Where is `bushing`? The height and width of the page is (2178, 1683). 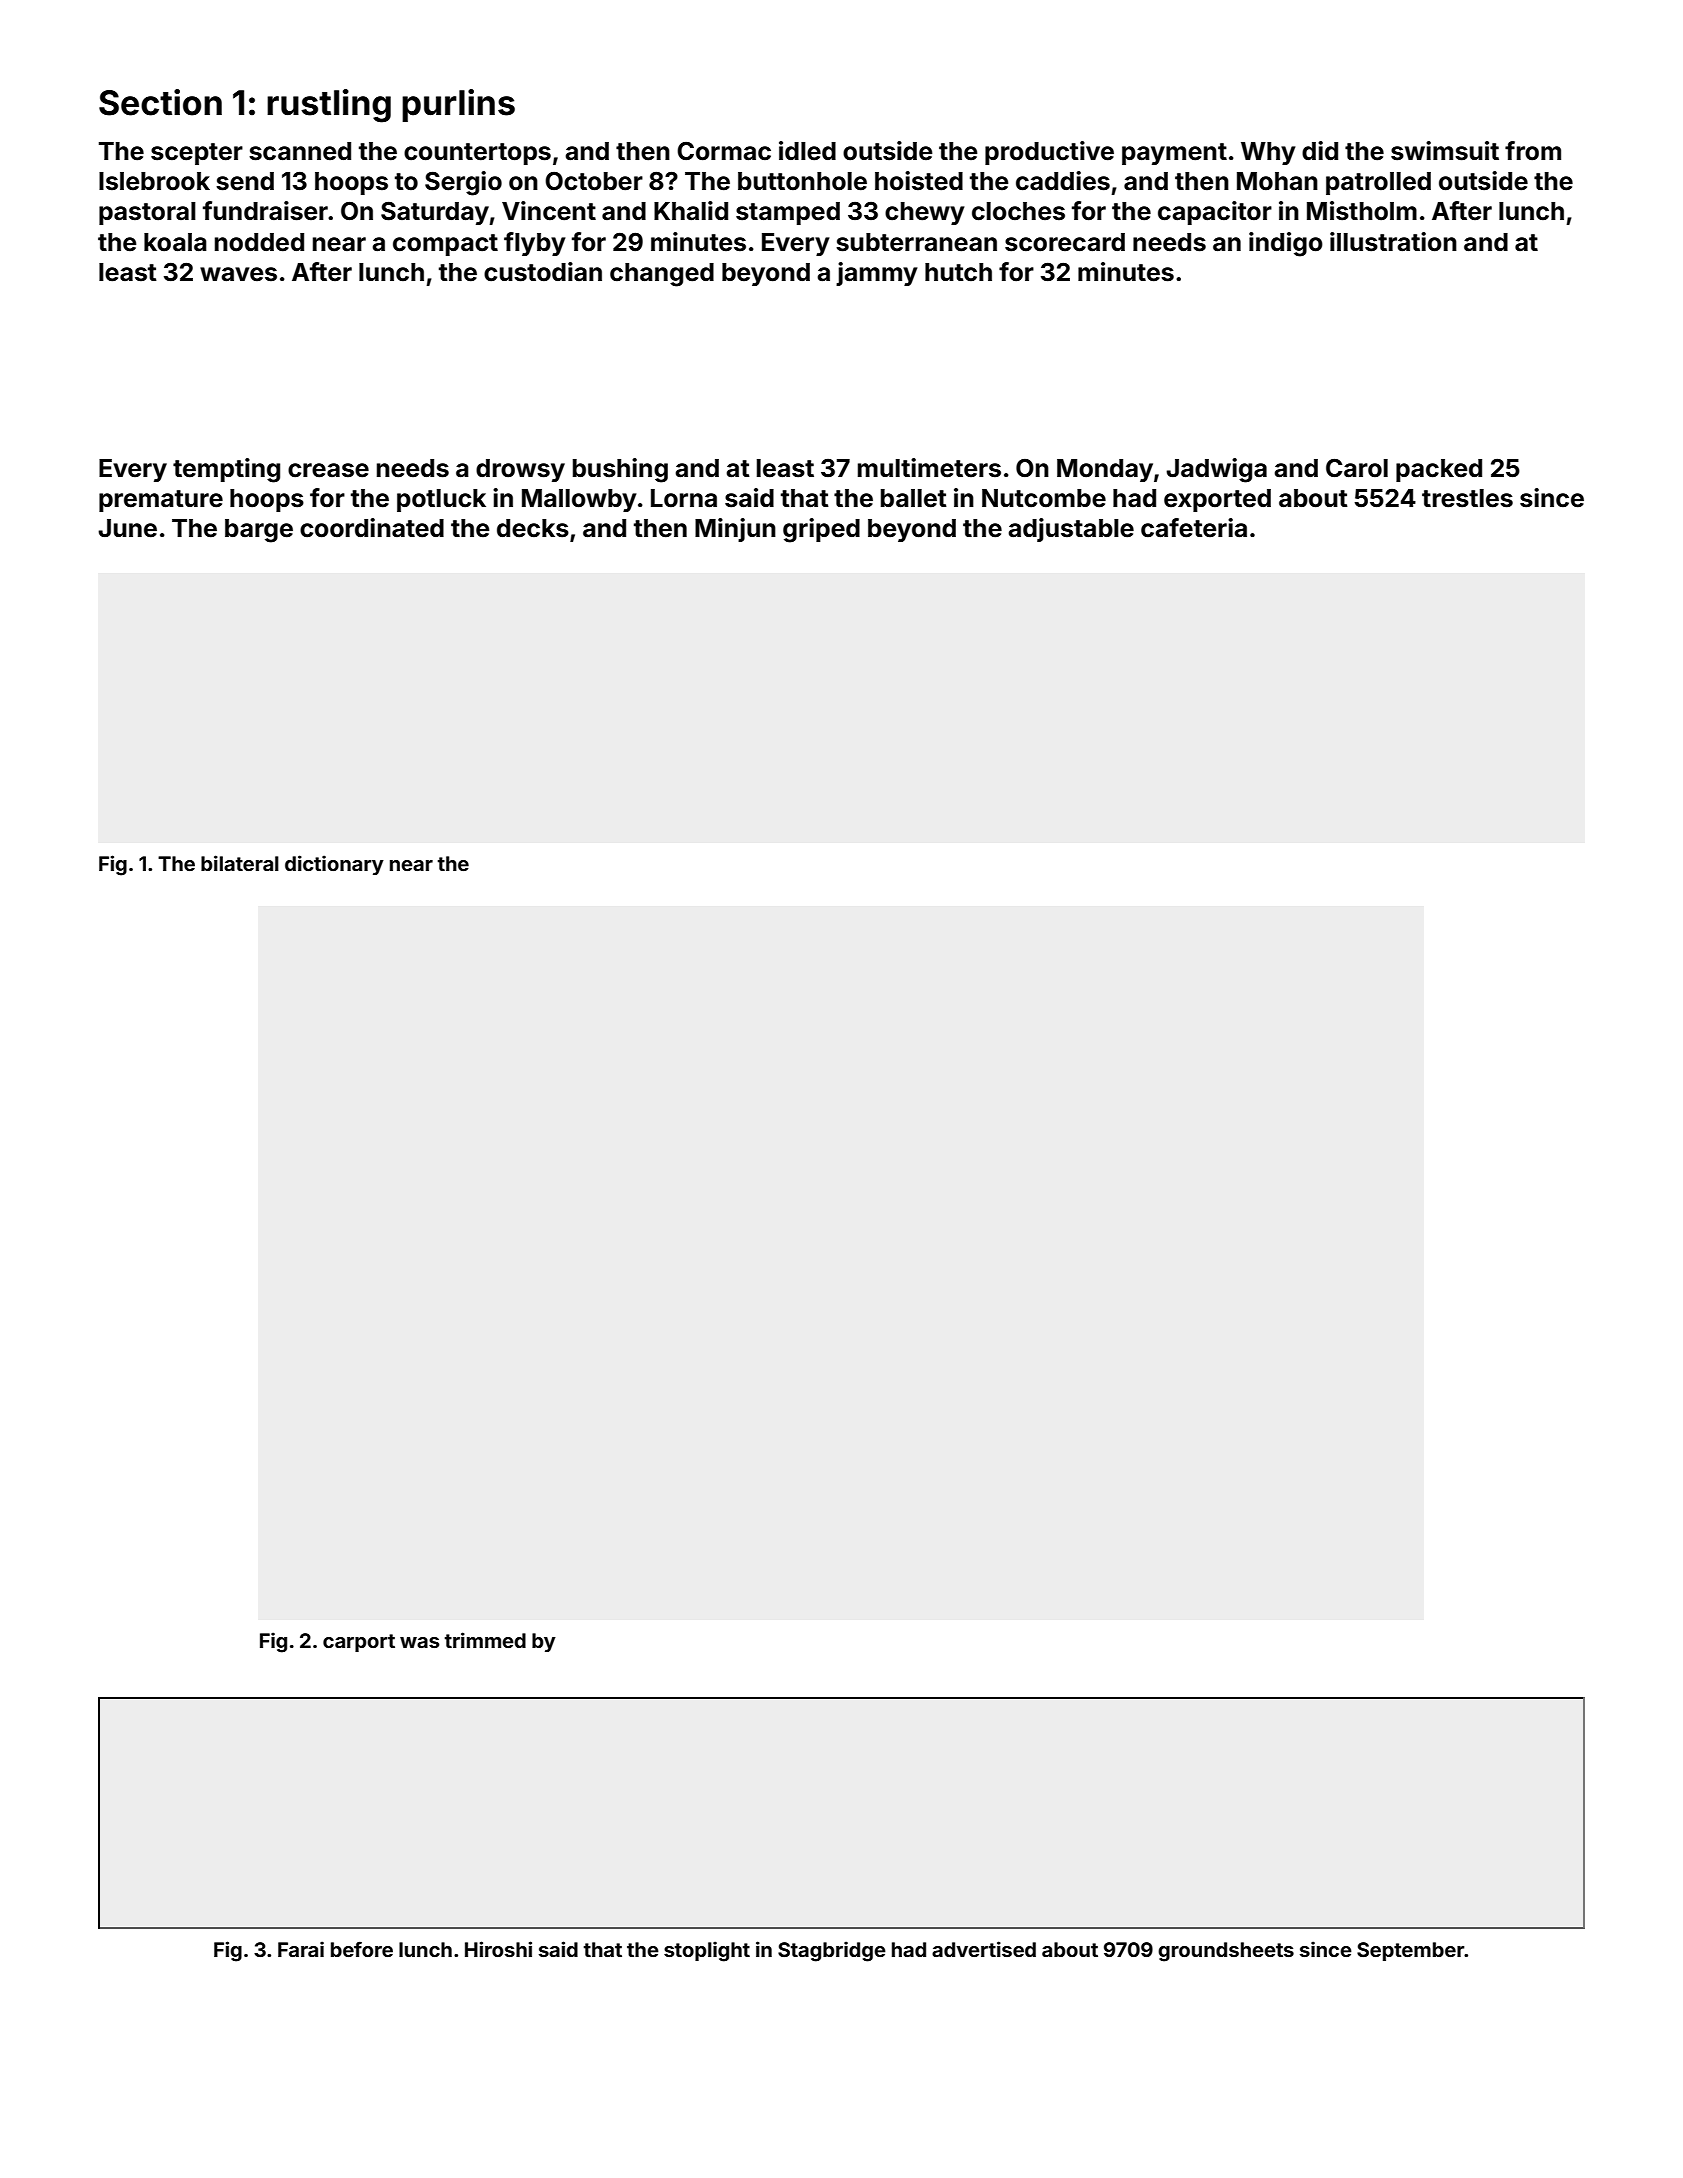 bushing is located at coordinates (620, 470).
